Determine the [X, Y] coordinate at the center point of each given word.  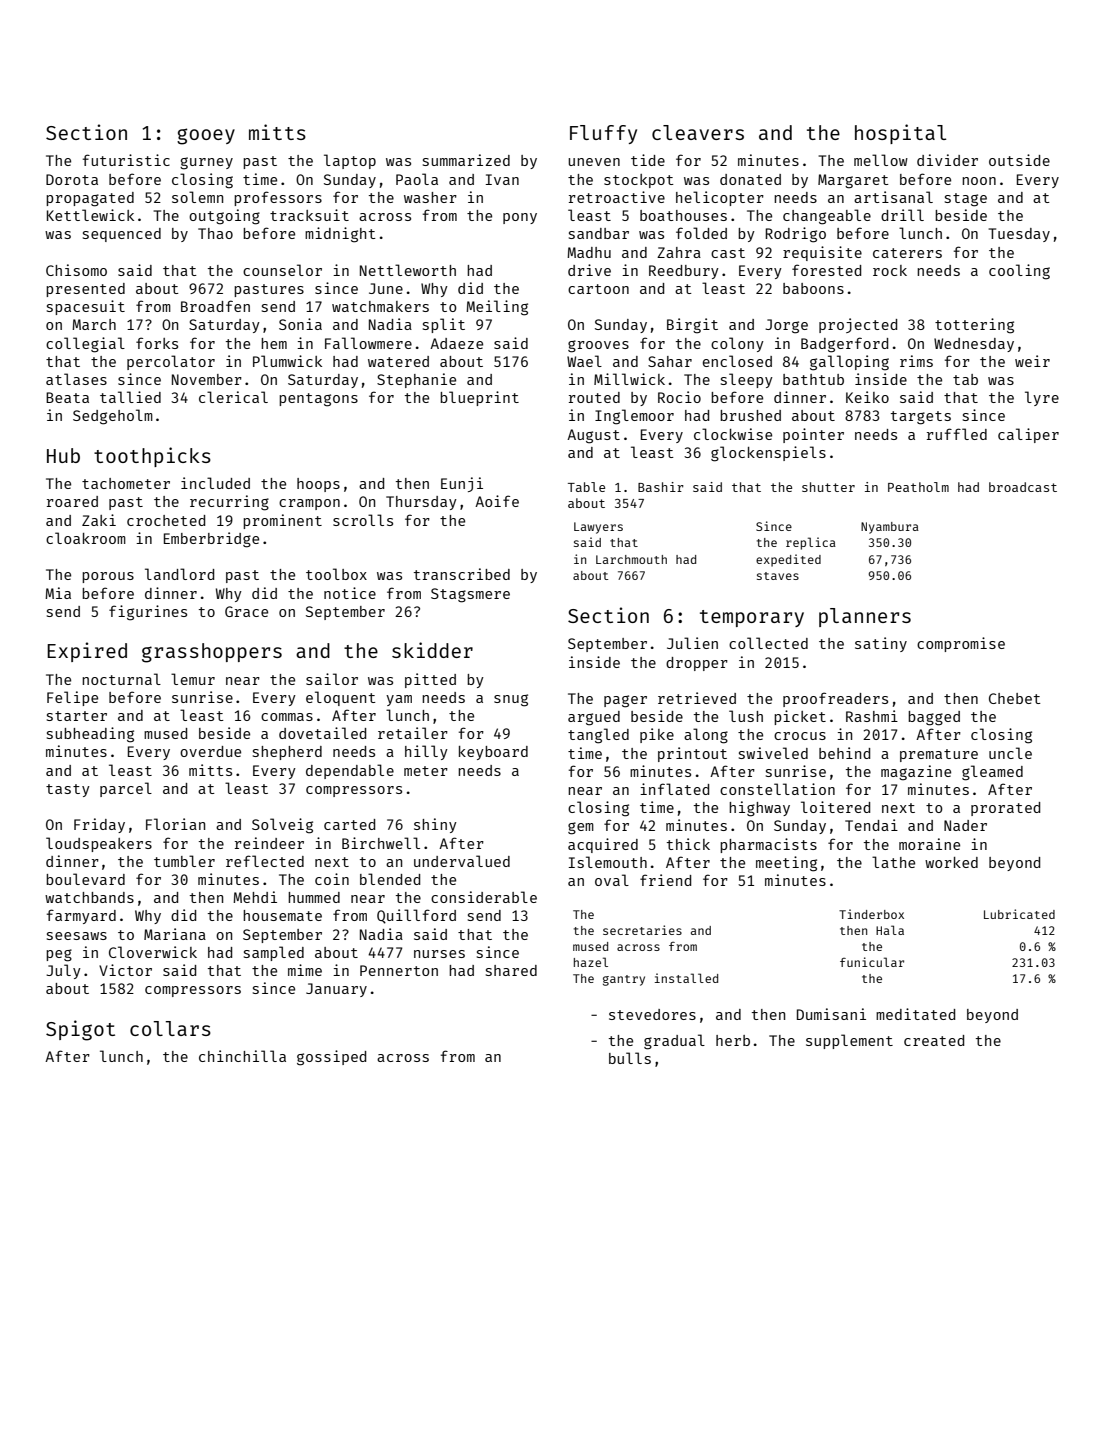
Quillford [416, 916]
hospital [900, 134]
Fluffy [603, 134]
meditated [915, 1014]
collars [170, 1028]
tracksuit [309, 215]
